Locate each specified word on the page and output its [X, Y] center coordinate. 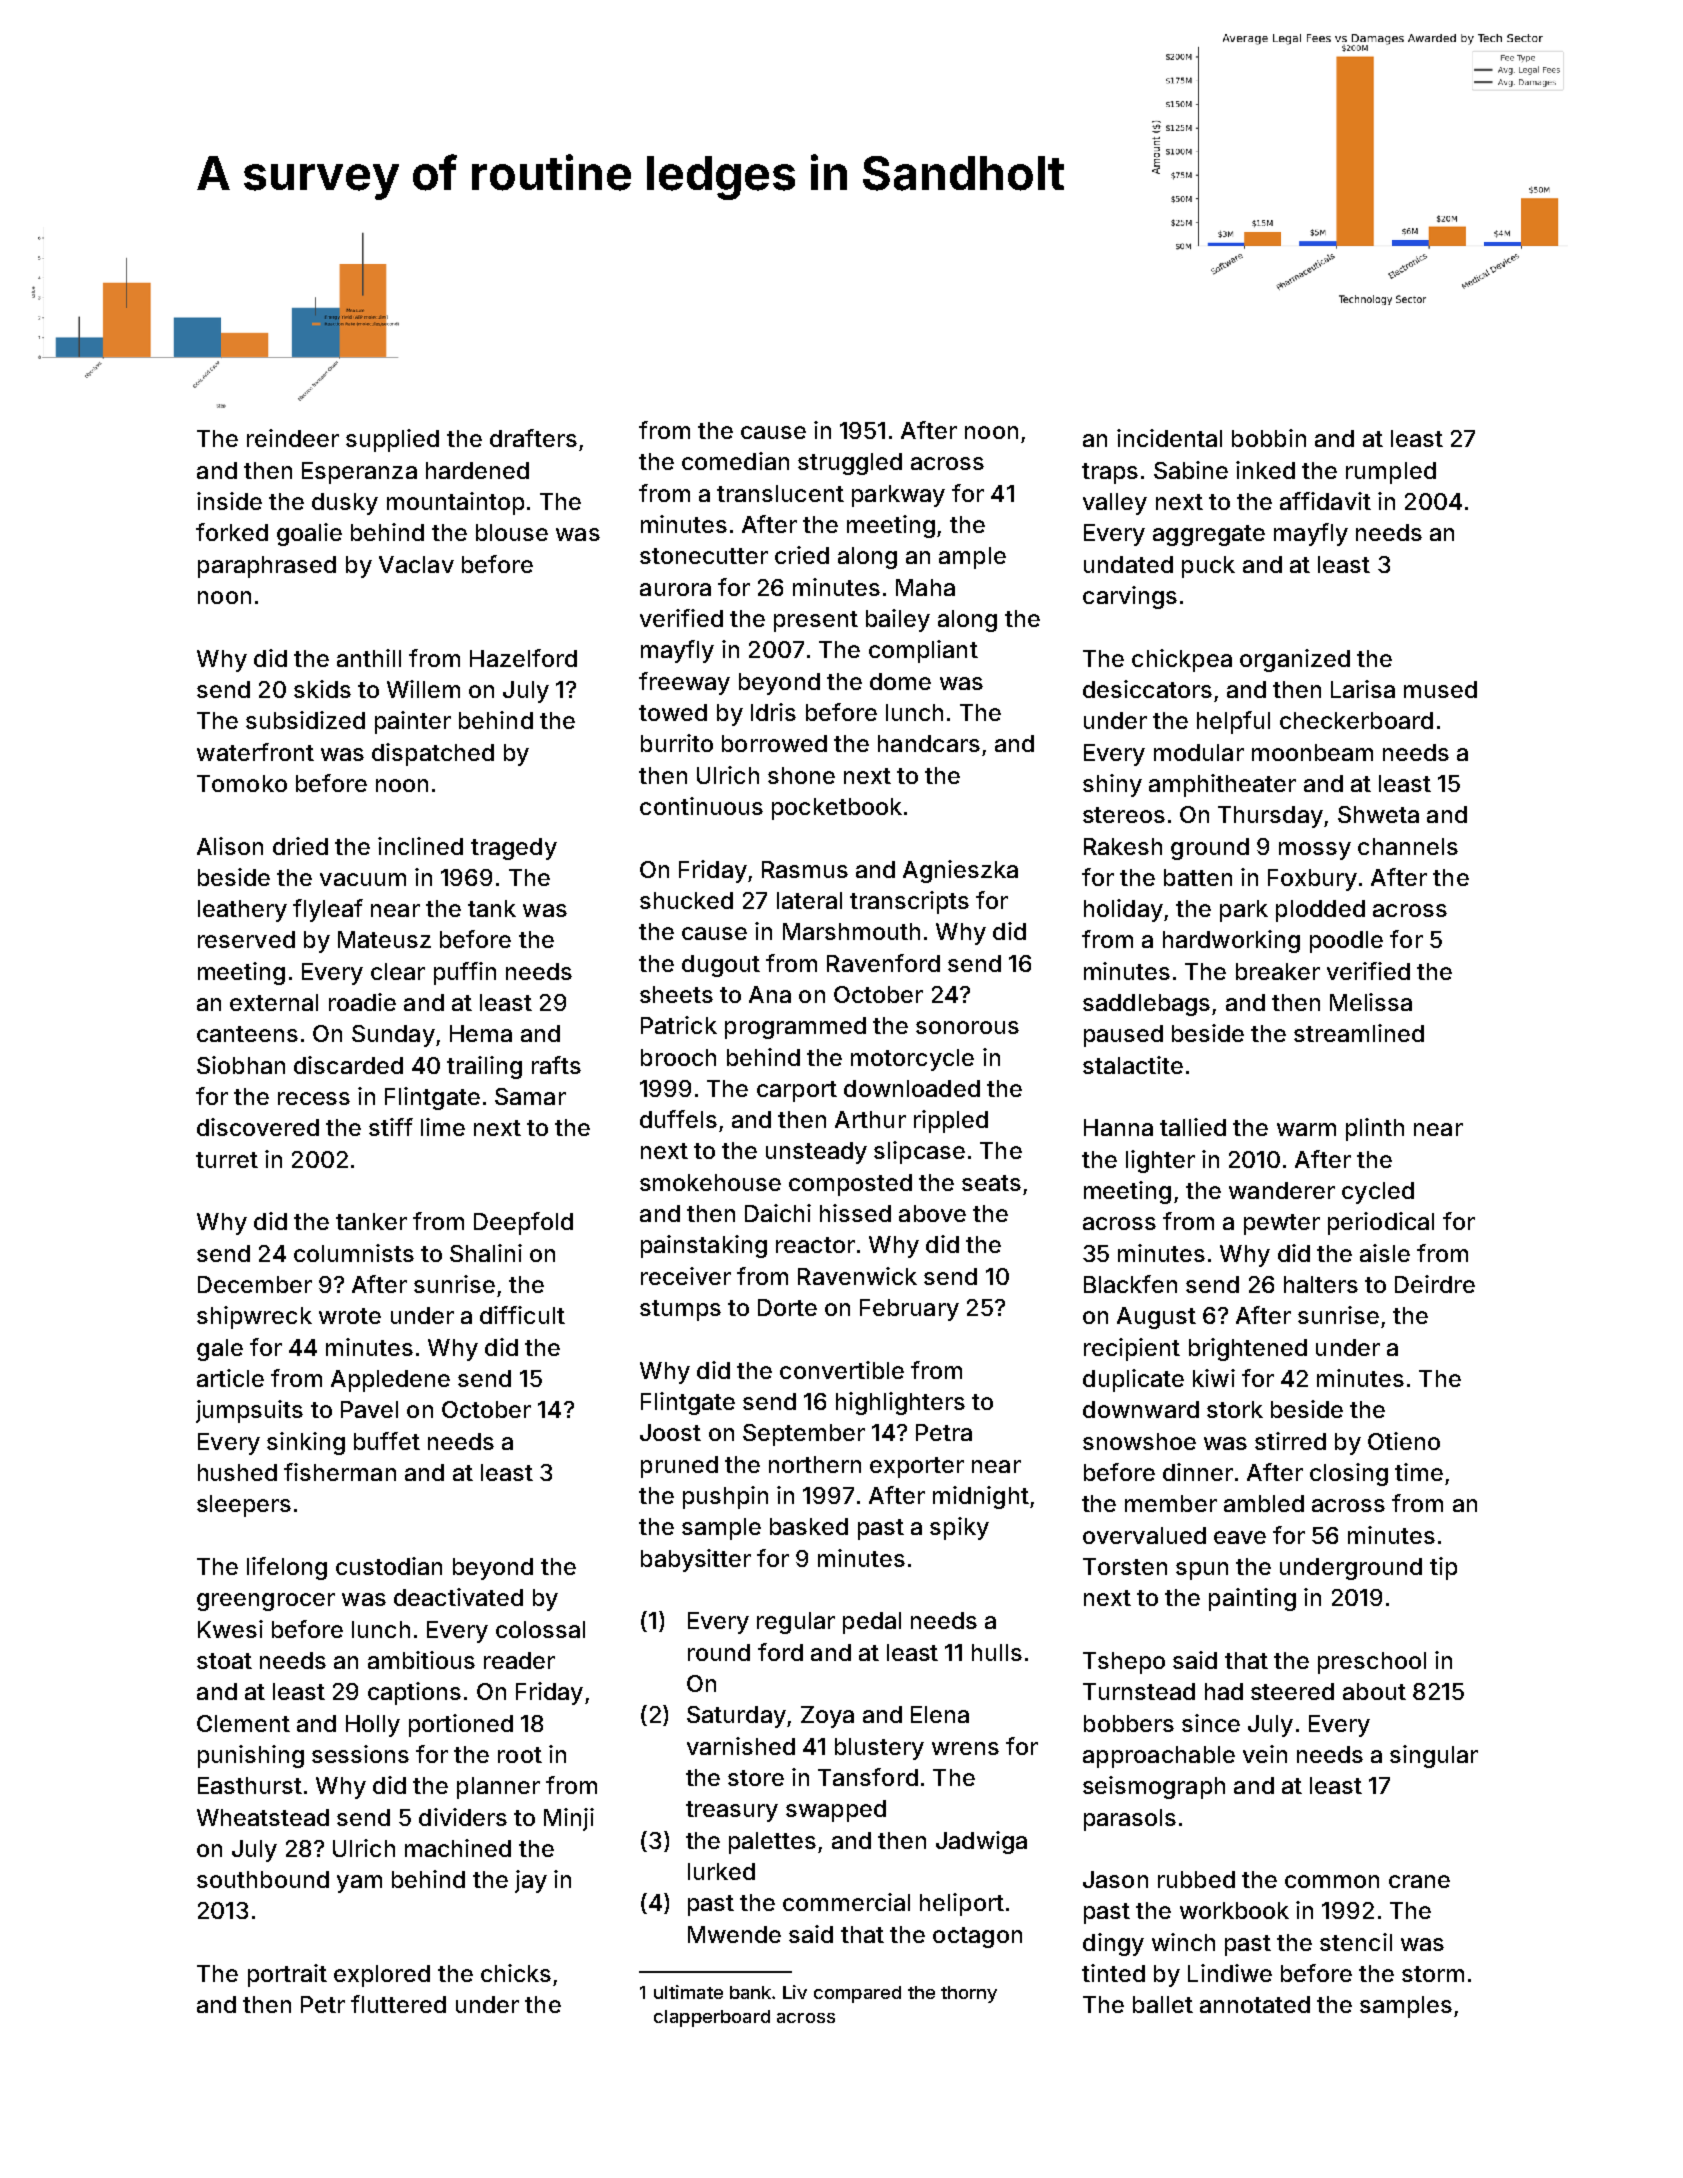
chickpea [1182, 660]
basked [809, 1526]
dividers [463, 1817]
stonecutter [704, 556]
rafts [556, 1065]
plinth [1375, 1129]
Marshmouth [851, 931]
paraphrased [267, 567]
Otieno [1404, 1441]
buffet [387, 1441]
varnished [741, 1746]
